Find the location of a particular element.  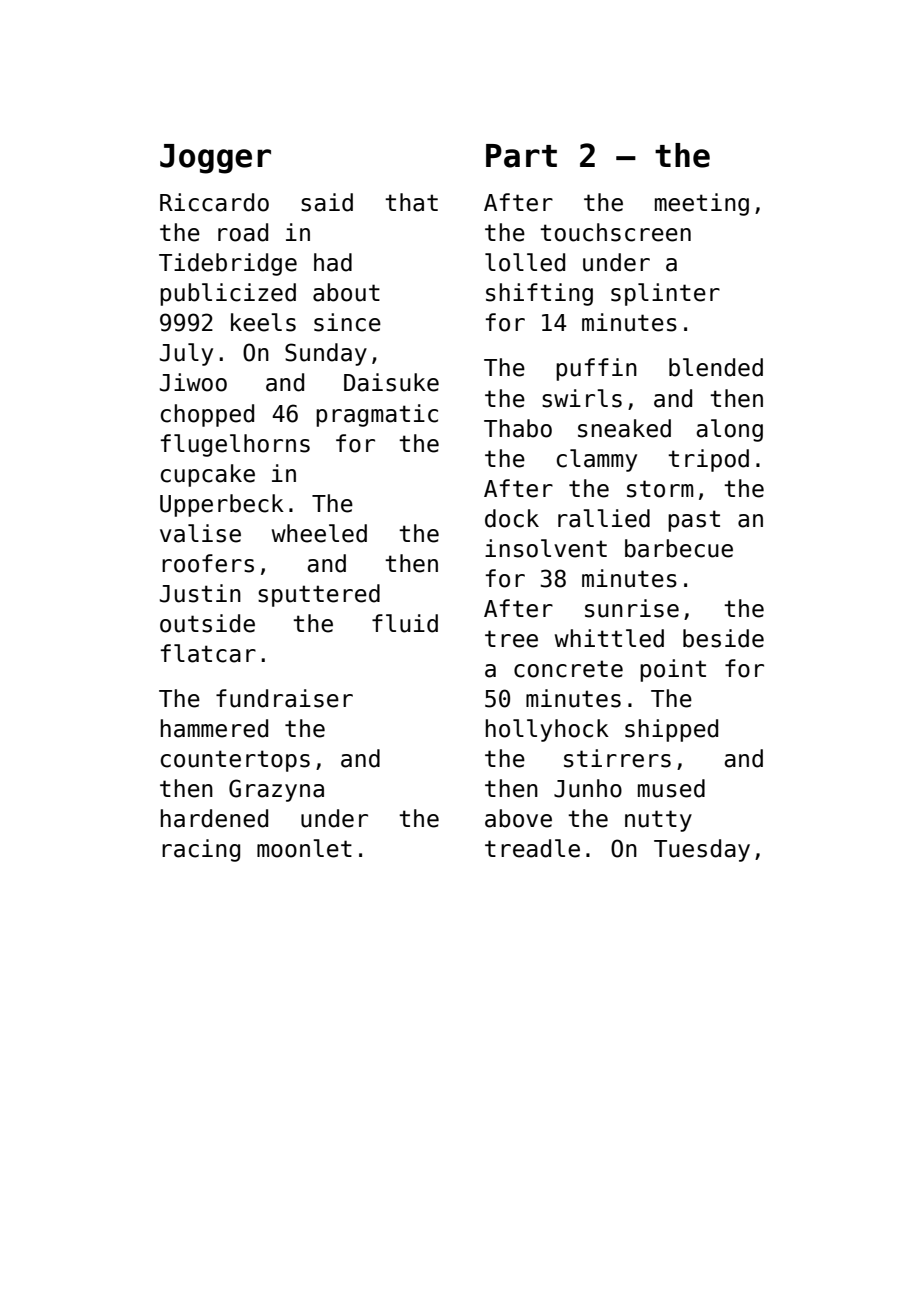

dock is located at coordinates (512, 518).
